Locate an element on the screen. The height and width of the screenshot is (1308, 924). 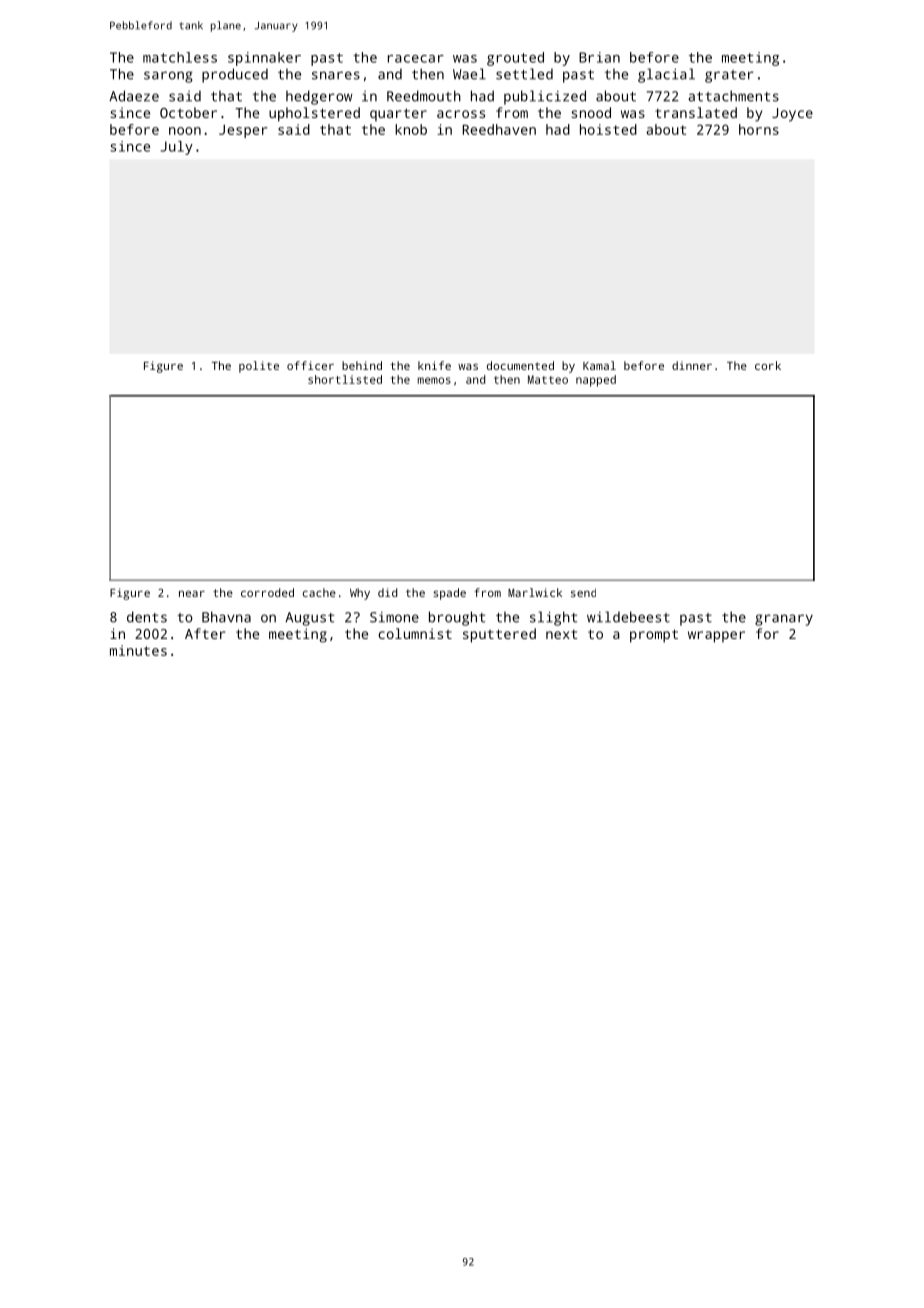
wrapper is located at coordinates (716, 637).
